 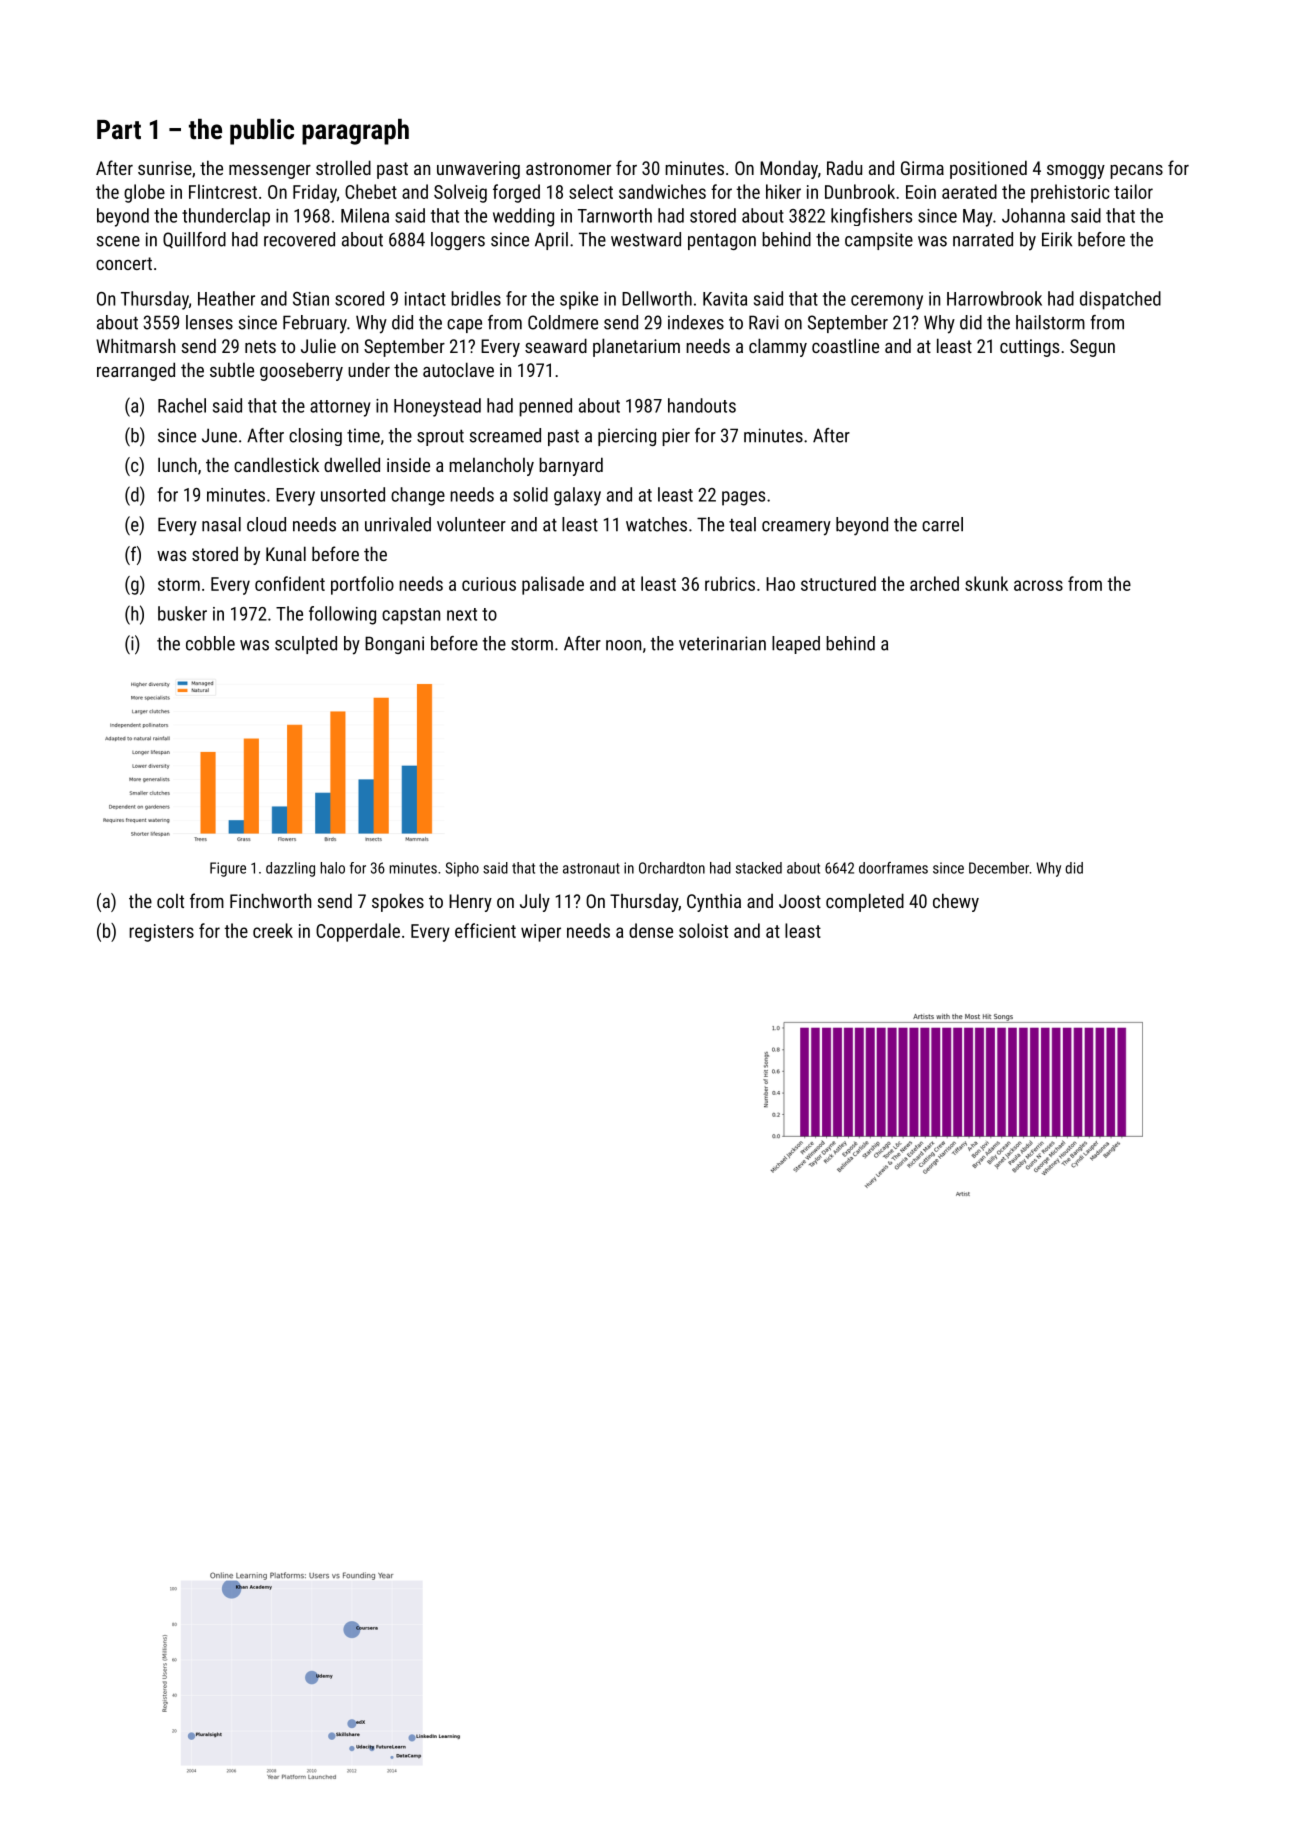 I want to click on doorframes, so click(x=893, y=868).
